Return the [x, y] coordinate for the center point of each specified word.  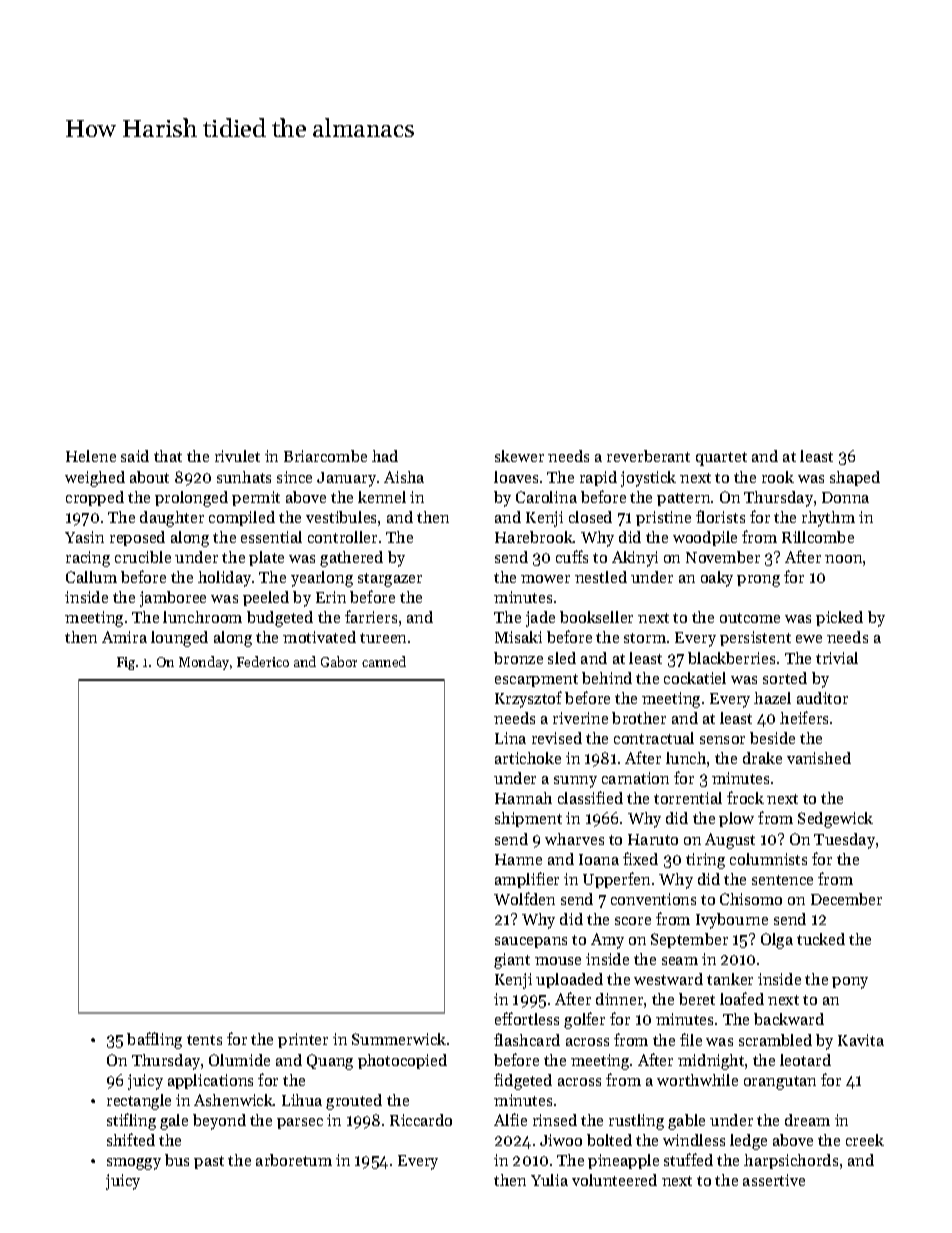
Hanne [518, 859]
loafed [742, 998]
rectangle [139, 1102]
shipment [528, 819]
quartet [721, 459]
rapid [598, 478]
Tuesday [844, 841]
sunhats [244, 477]
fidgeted [523, 1081]
